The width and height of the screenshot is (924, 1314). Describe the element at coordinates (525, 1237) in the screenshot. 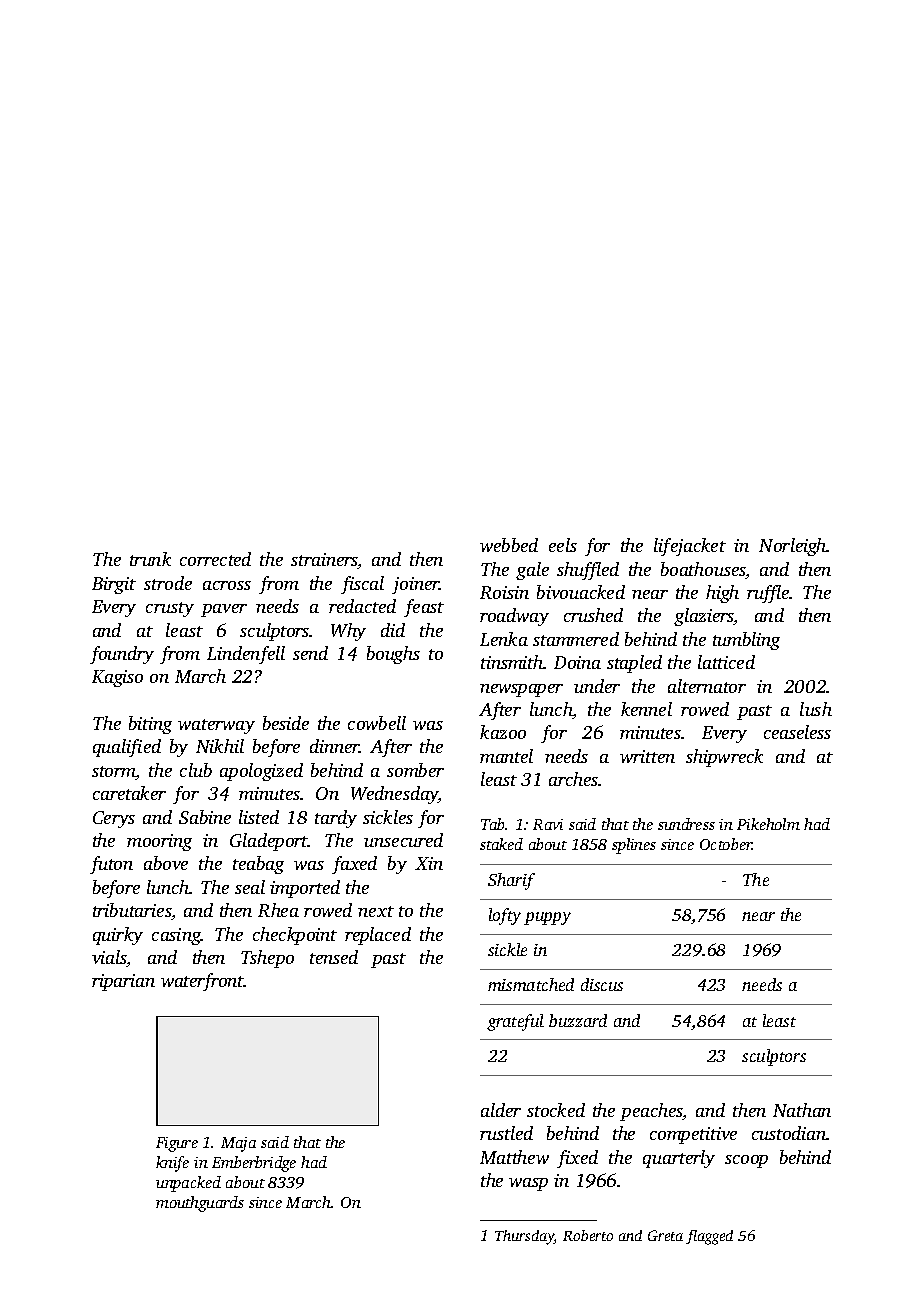

I see `Thursday` at that location.
